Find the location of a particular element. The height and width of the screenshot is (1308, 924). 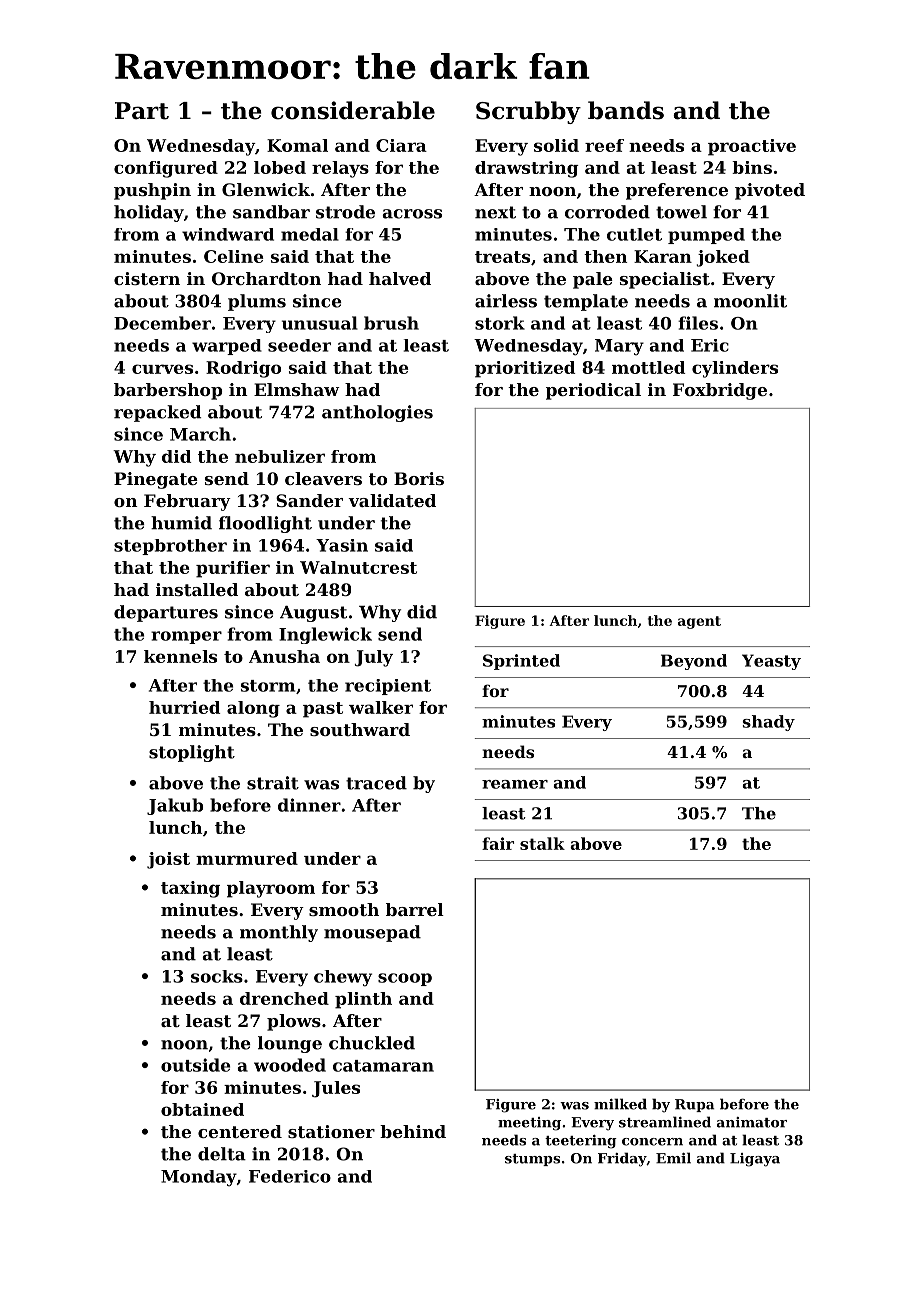

bands is located at coordinates (626, 110).
